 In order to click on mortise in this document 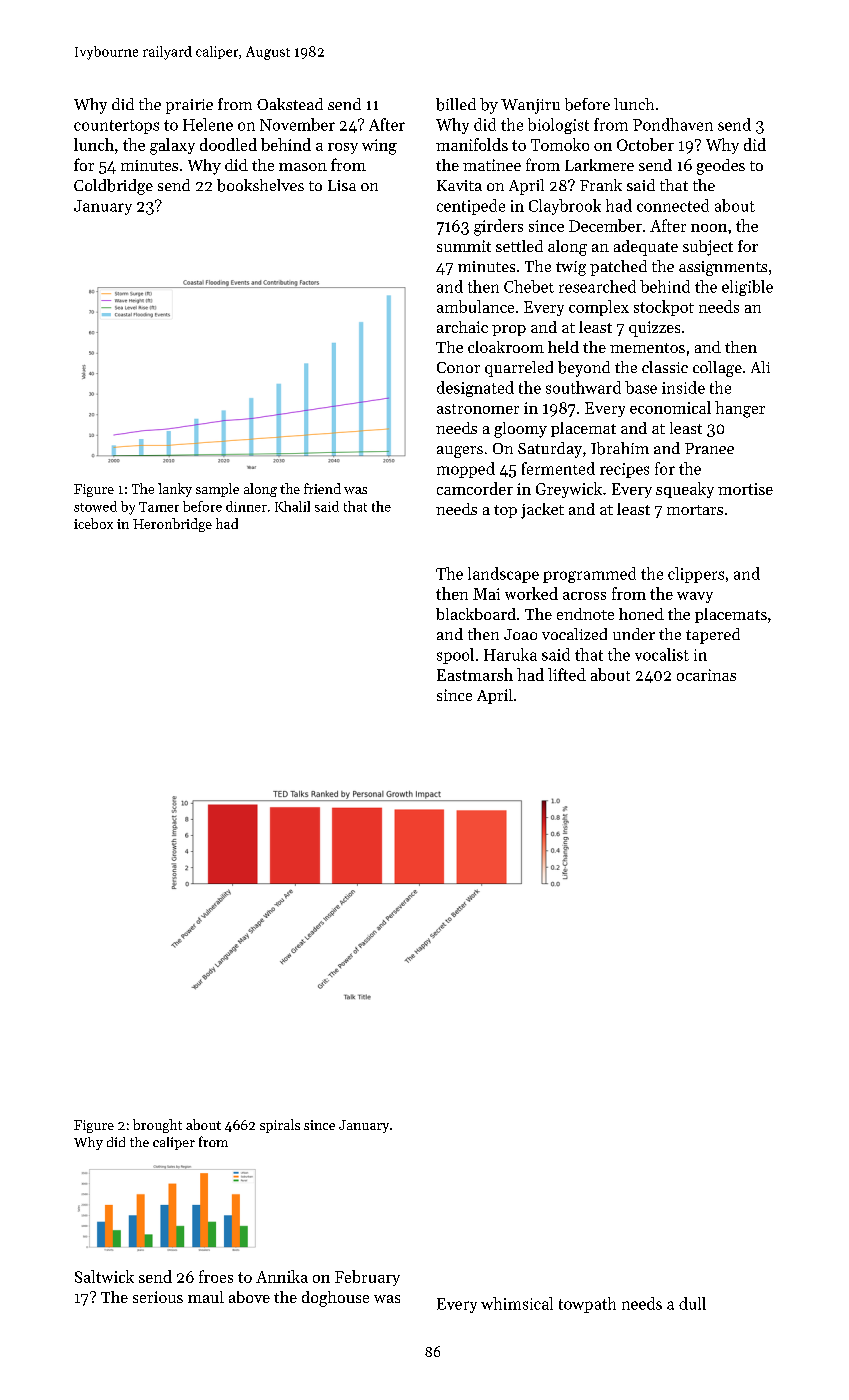, I will do `click(745, 489)`.
